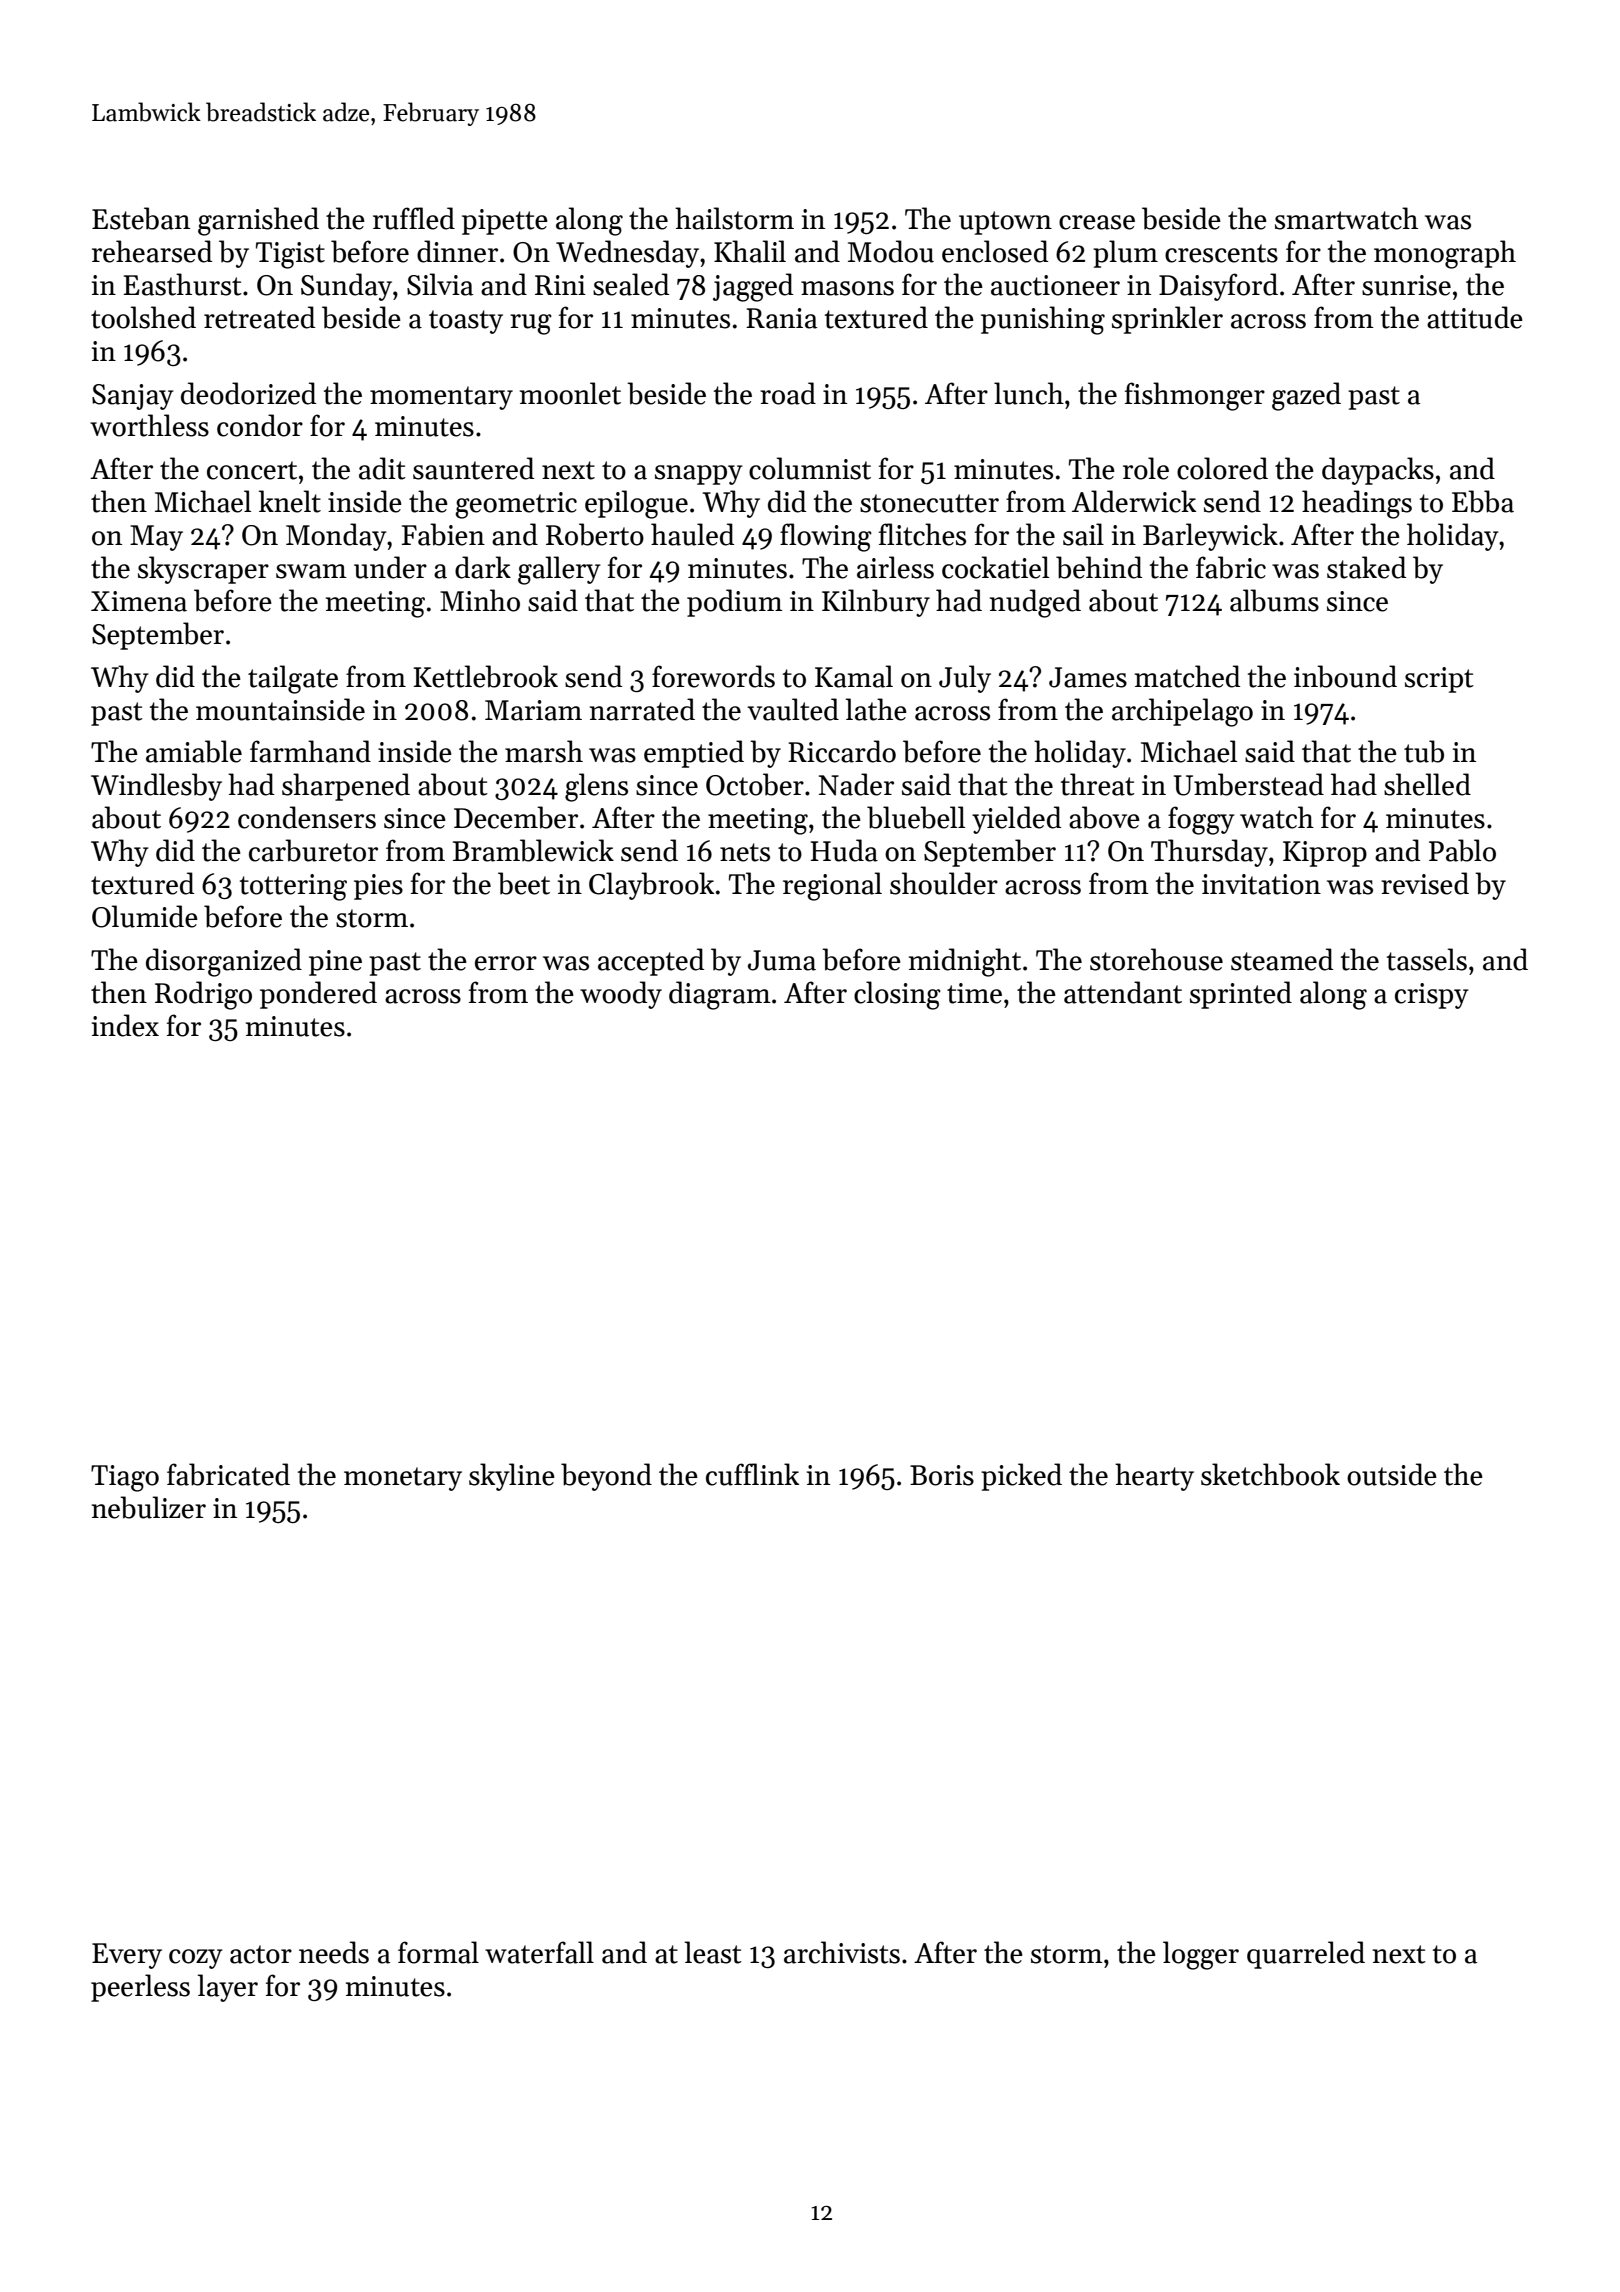 Image resolution: width=1620 pixels, height=2292 pixels. I want to click on toolshed, so click(143, 317).
